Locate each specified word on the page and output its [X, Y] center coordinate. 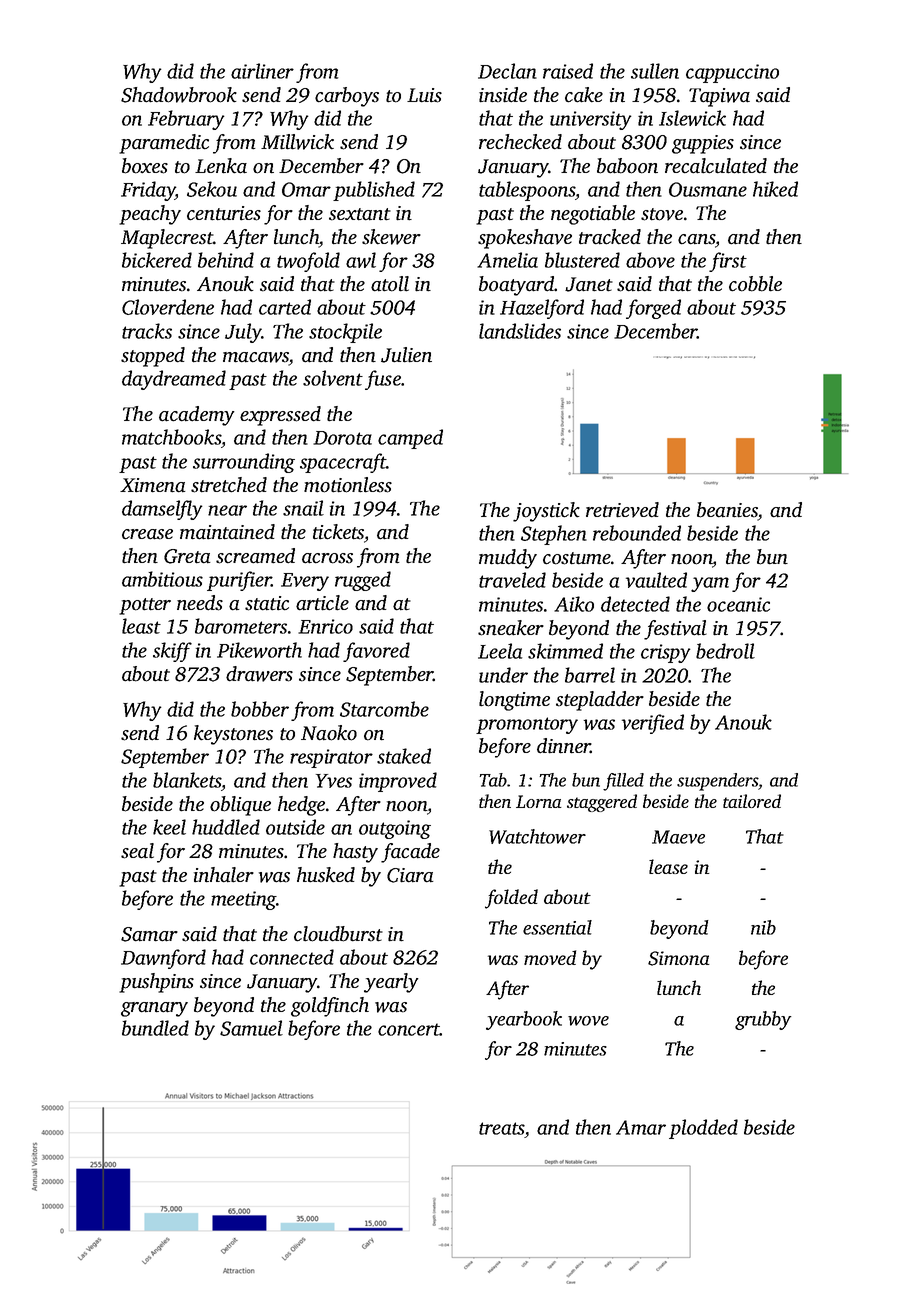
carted [285, 307]
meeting [243, 900]
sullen [655, 71]
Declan [507, 71]
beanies [727, 511]
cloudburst [338, 934]
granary [154, 1009]
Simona [679, 958]
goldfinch [330, 1007]
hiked [775, 189]
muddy [508, 559]
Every [305, 582]
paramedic [164, 144]
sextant [360, 214]
